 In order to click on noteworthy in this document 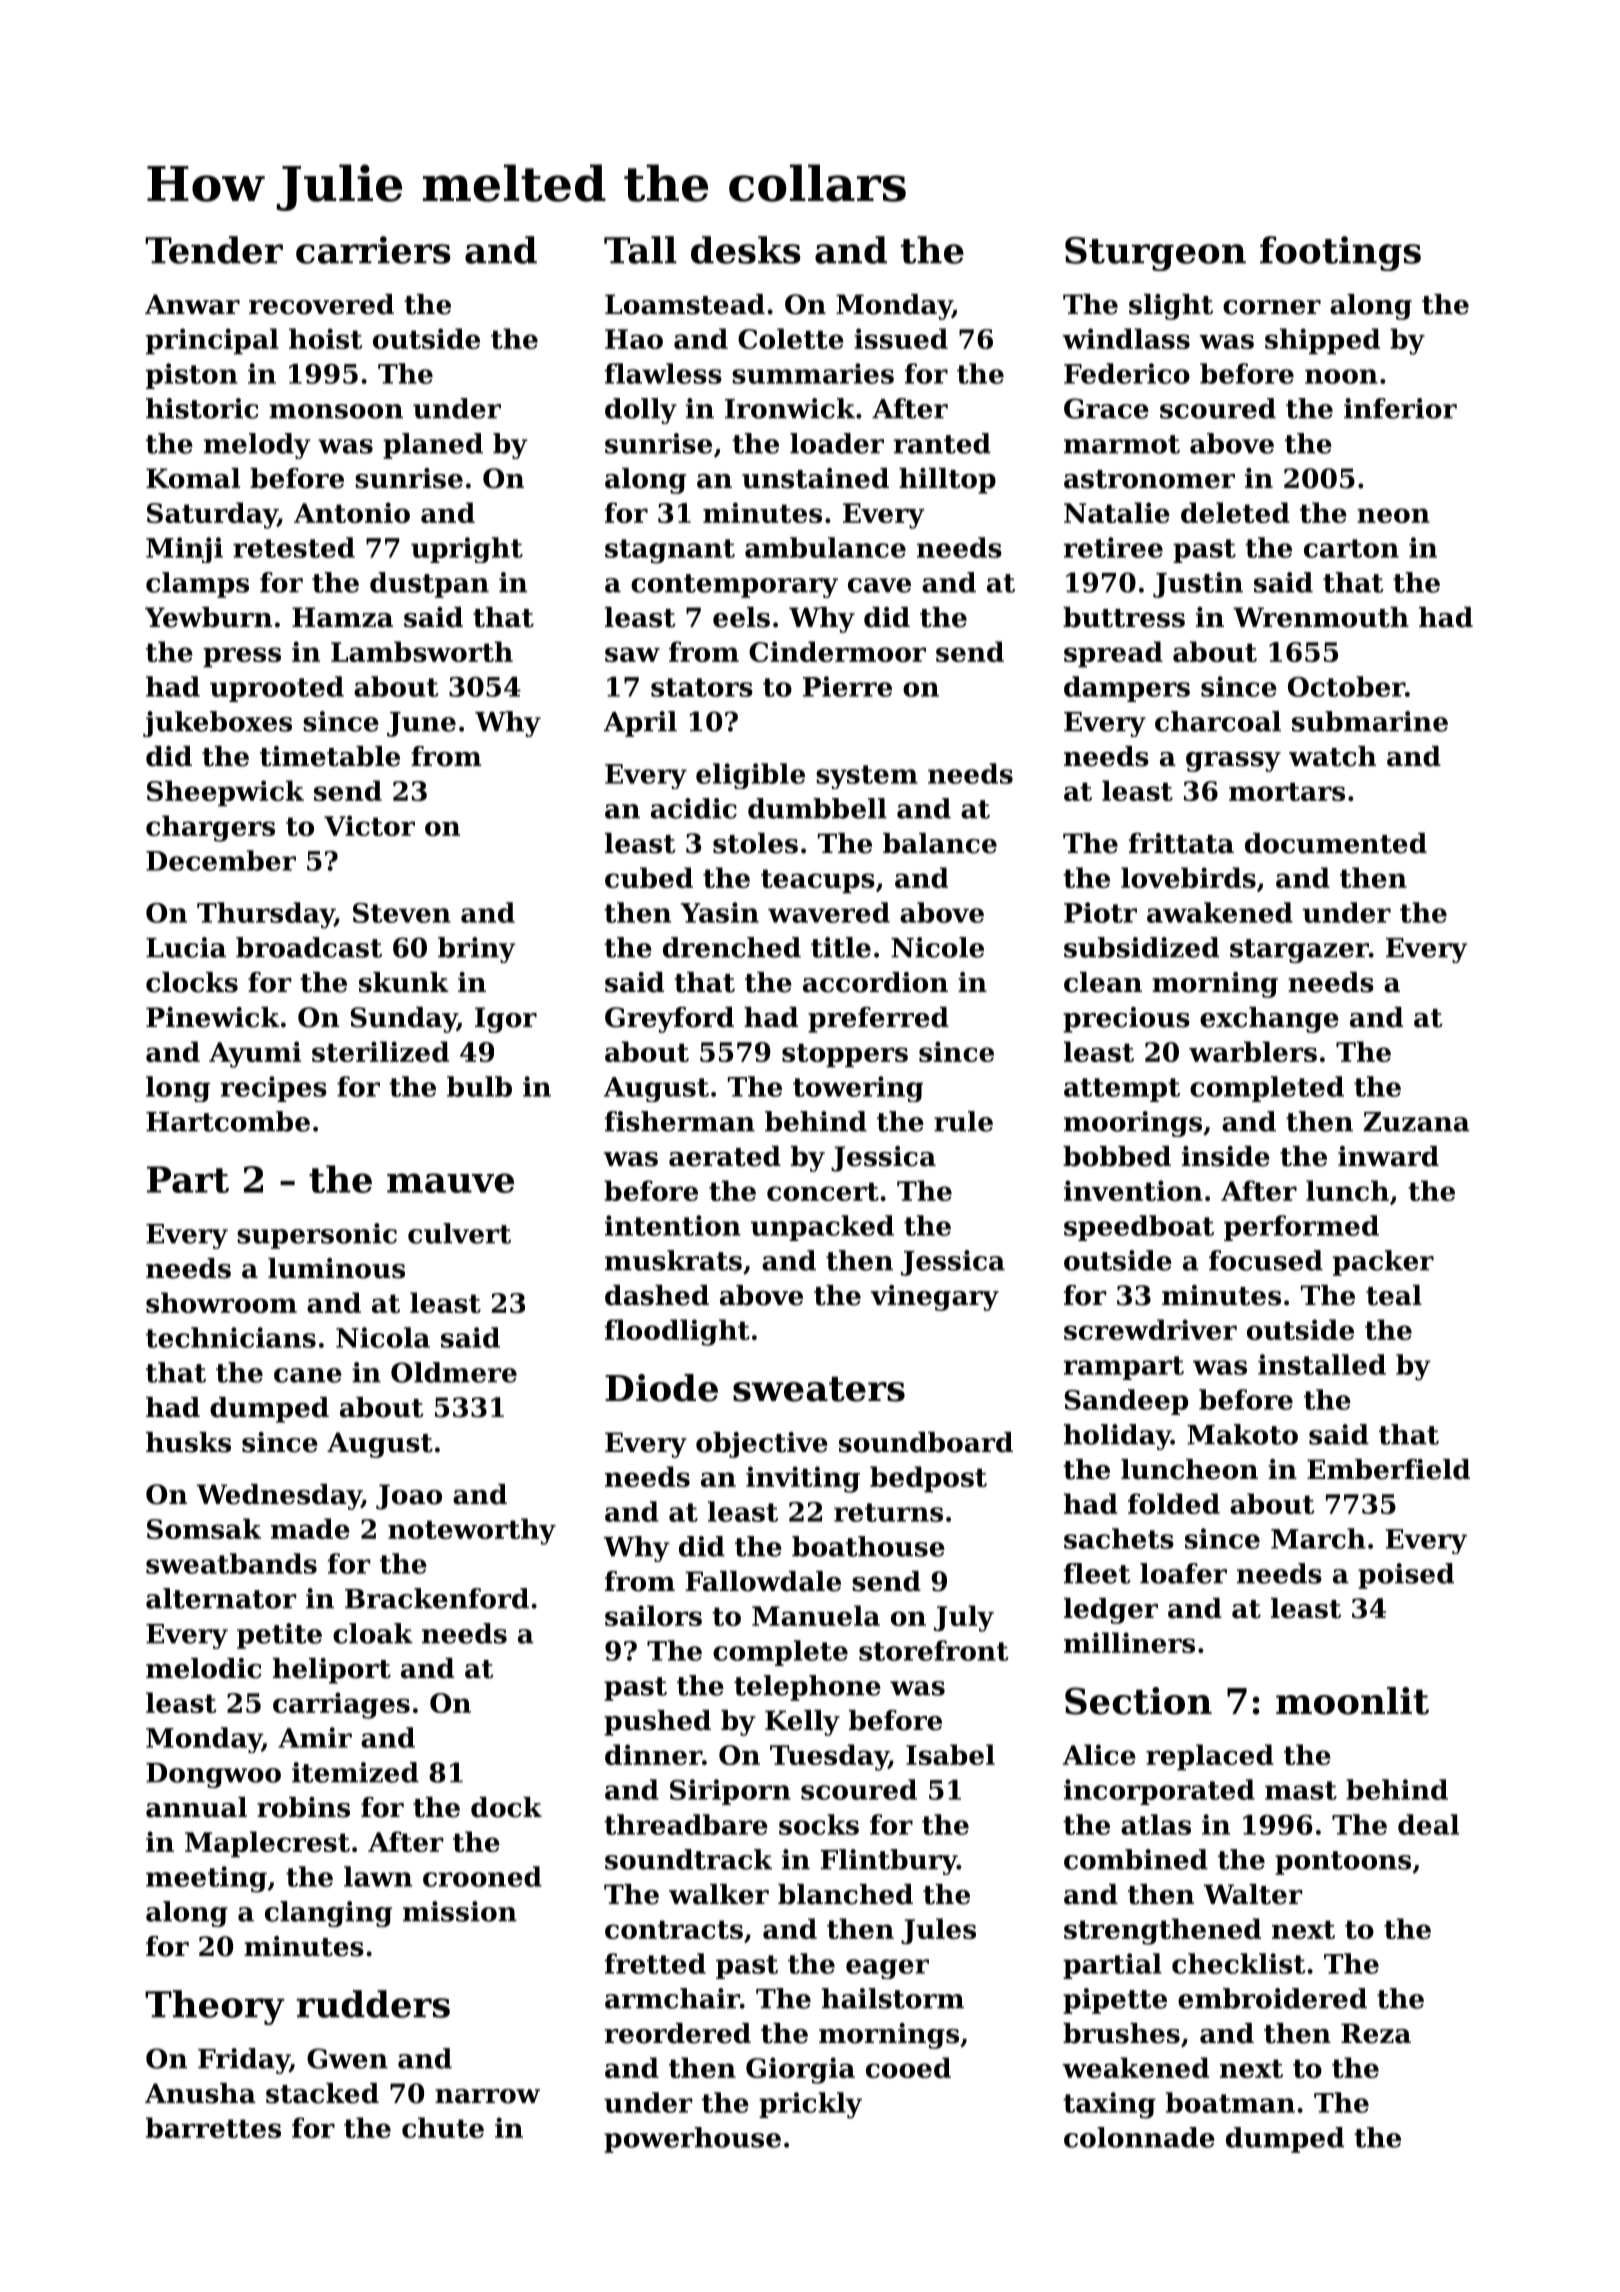, I will do `click(472, 1531)`.
